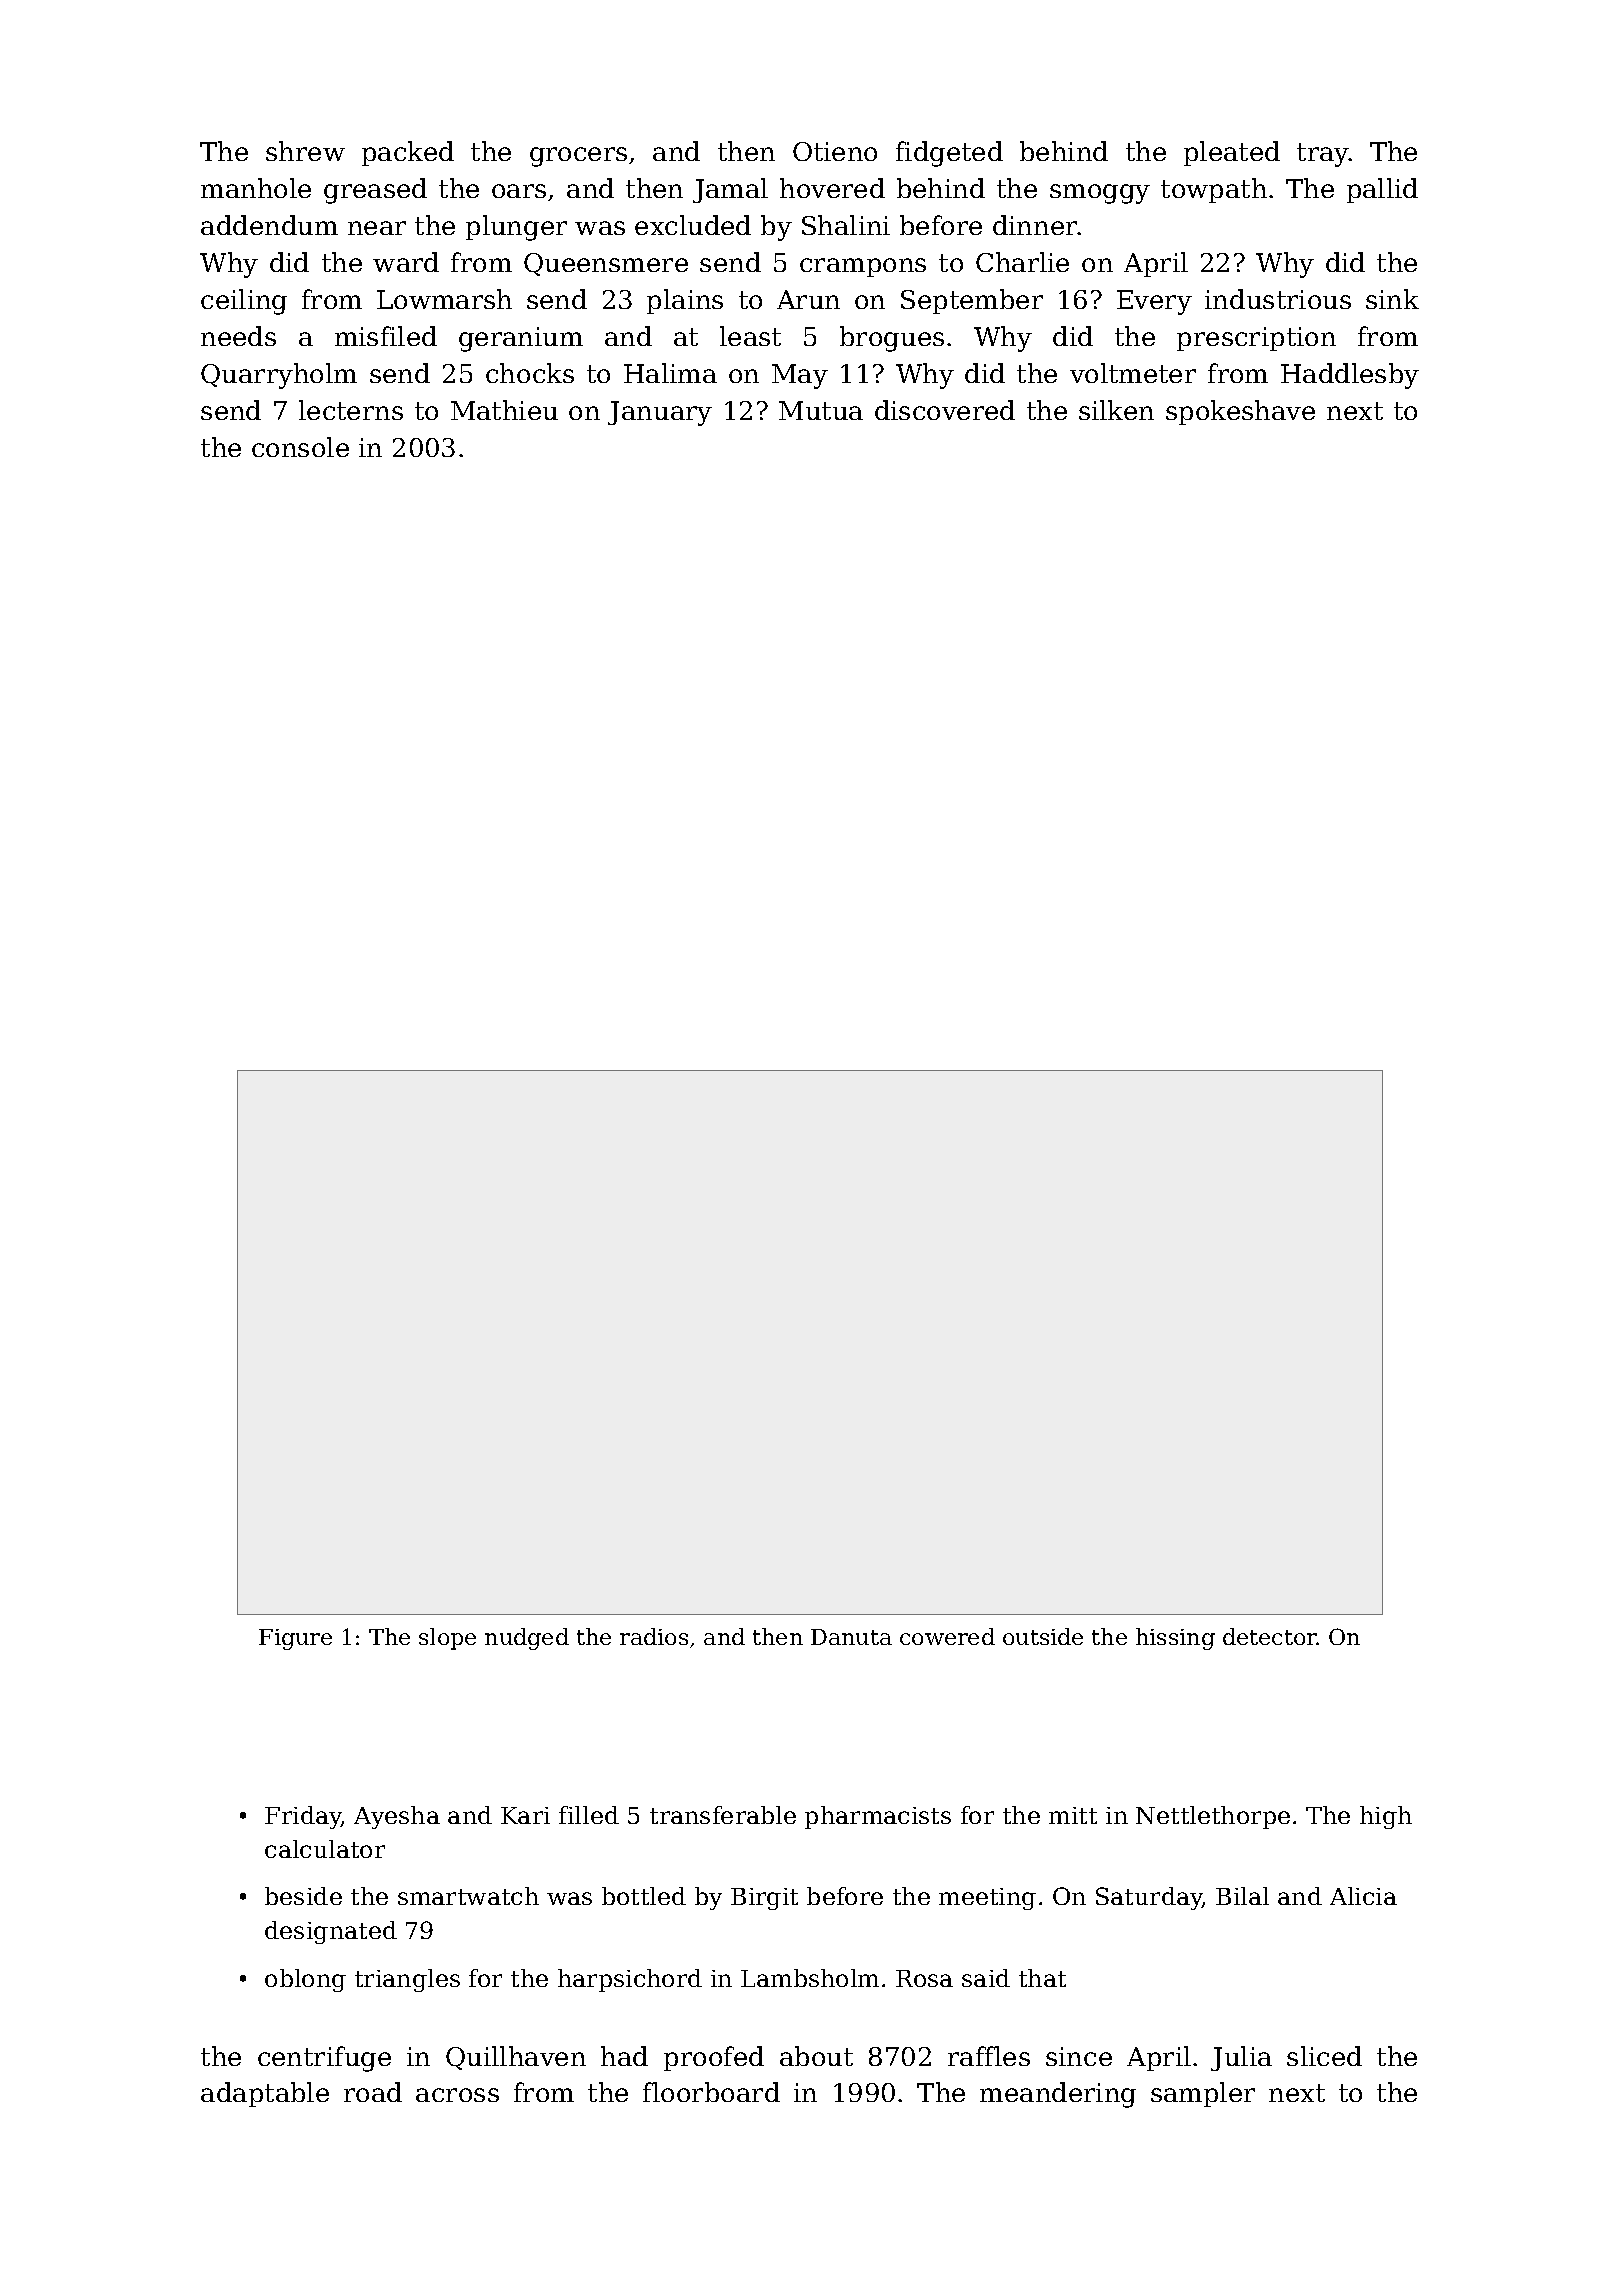 The height and width of the screenshot is (2292, 1620). I want to click on tray, so click(1323, 155).
